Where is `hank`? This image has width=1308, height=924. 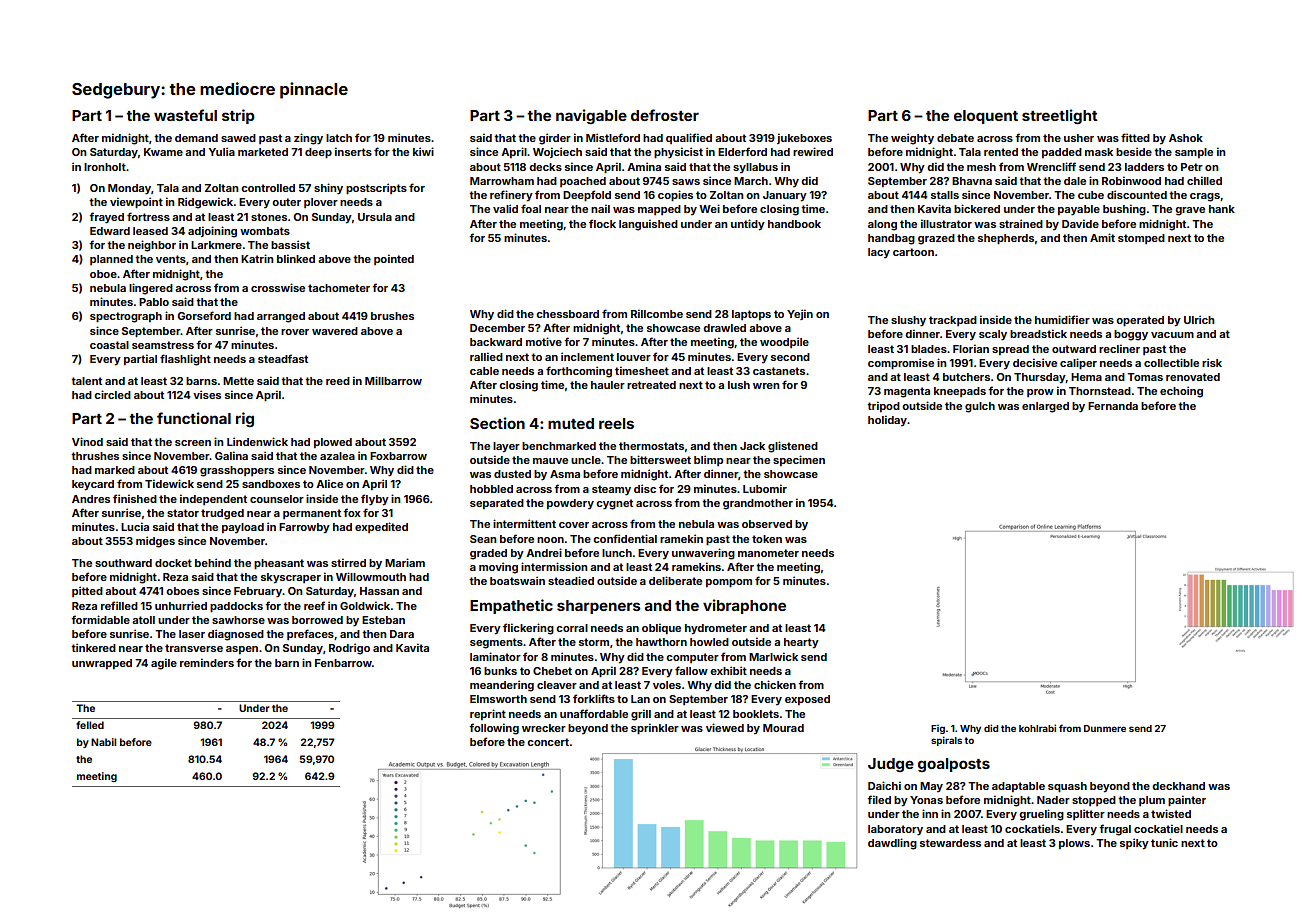
hank is located at coordinates (1222, 209).
